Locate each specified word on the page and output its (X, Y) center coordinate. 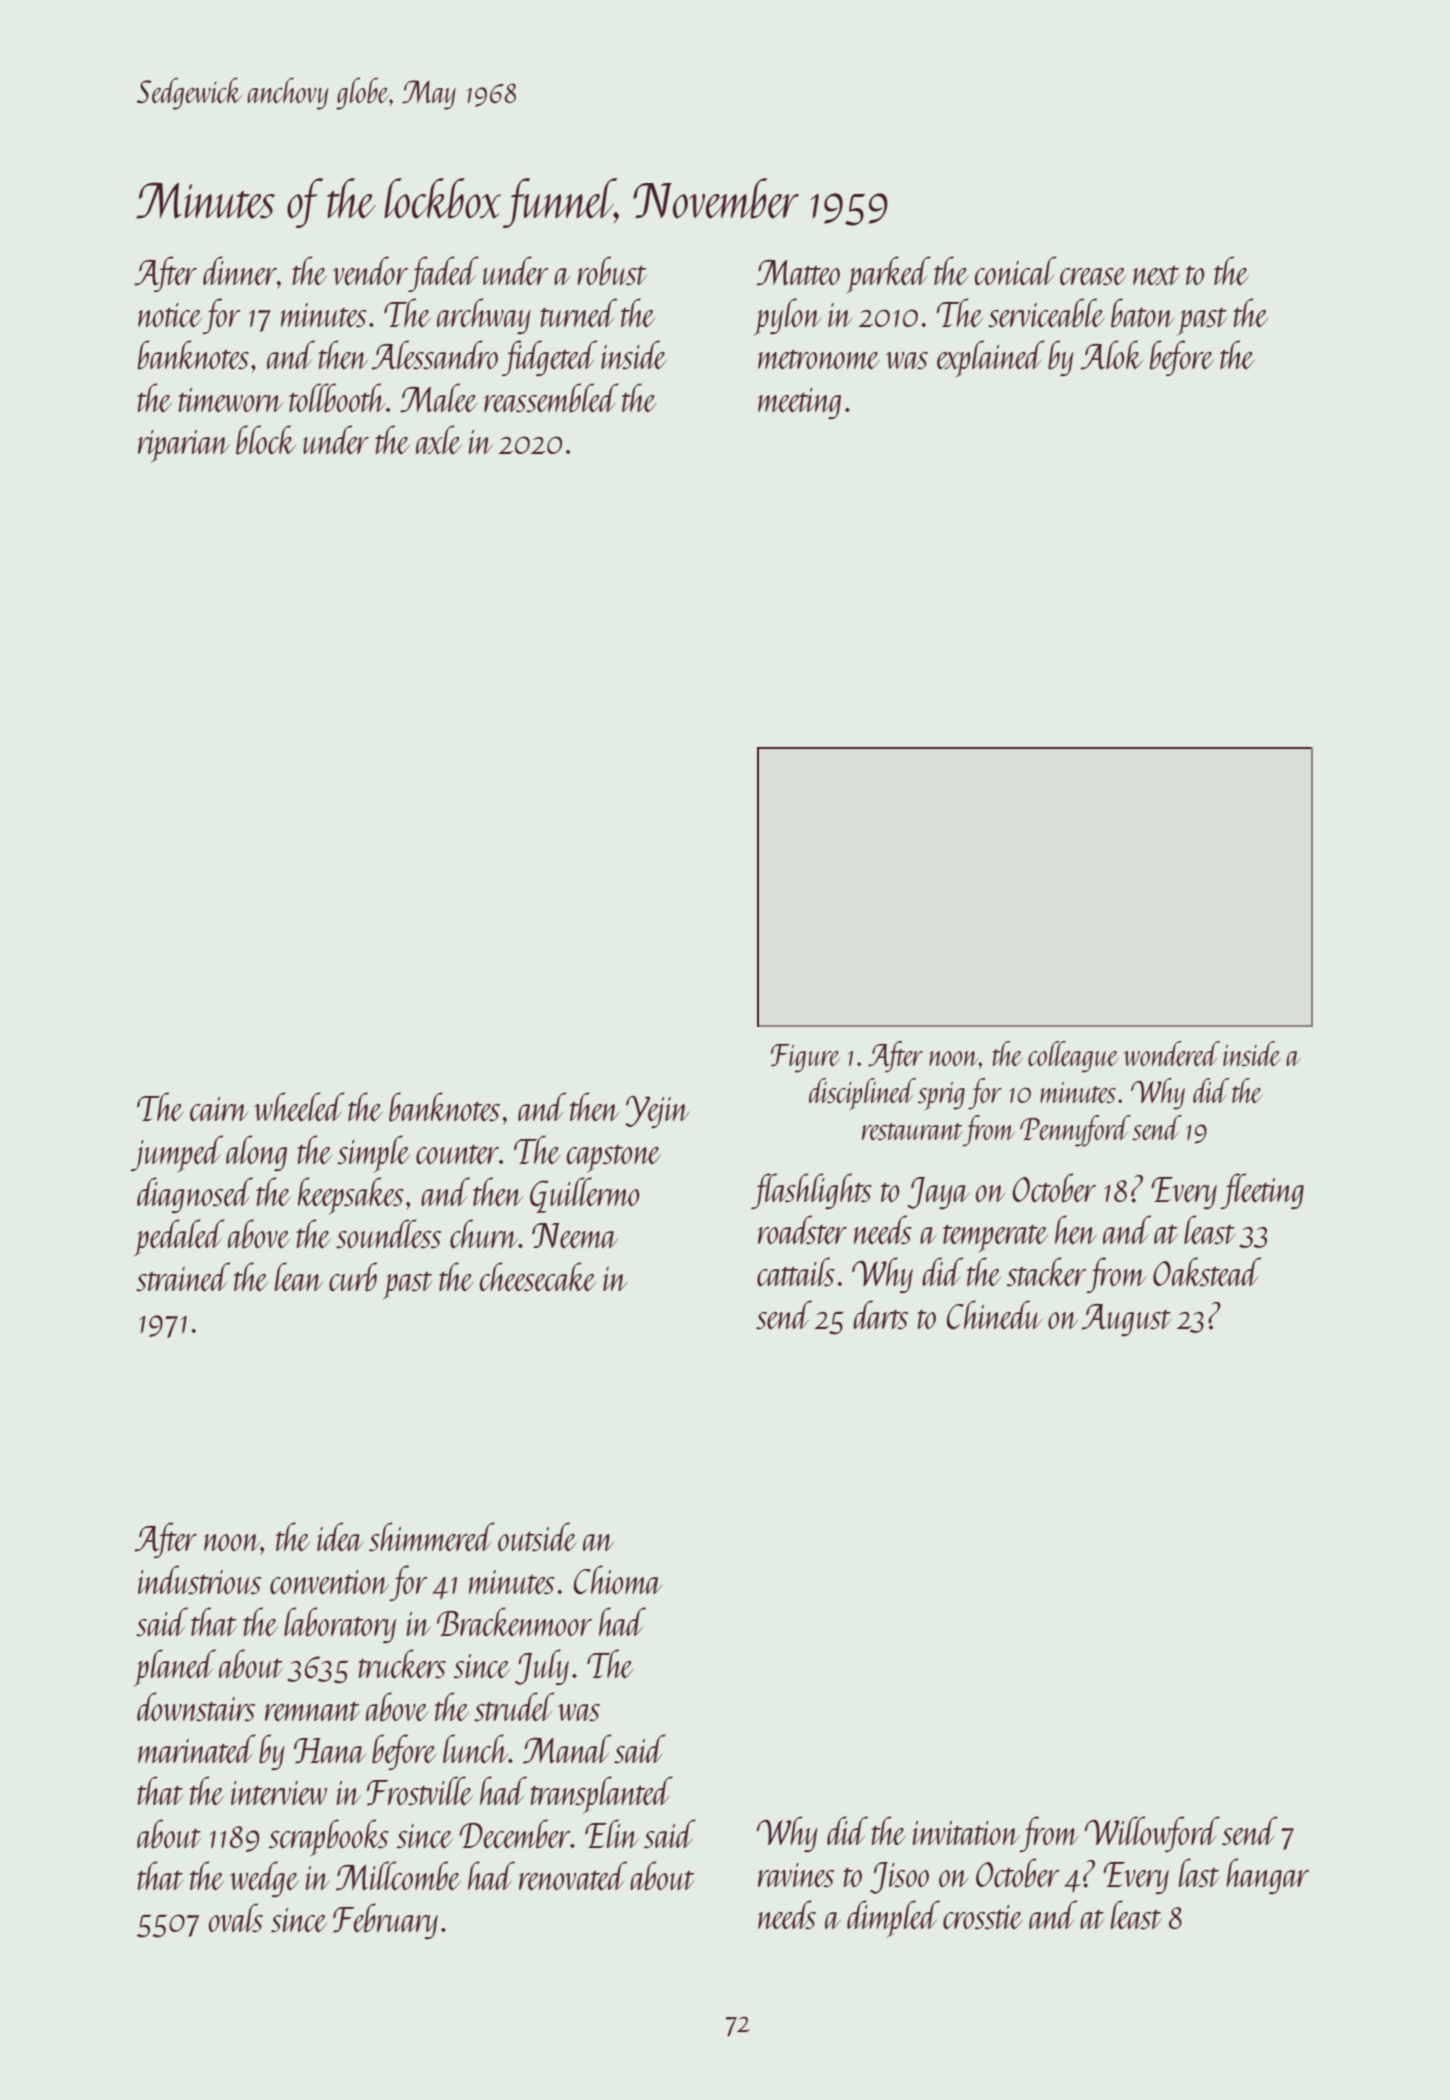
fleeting (1262, 1191)
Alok (1111, 355)
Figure (805, 1058)
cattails (796, 1272)
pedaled (179, 1238)
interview (279, 1793)
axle (438, 439)
